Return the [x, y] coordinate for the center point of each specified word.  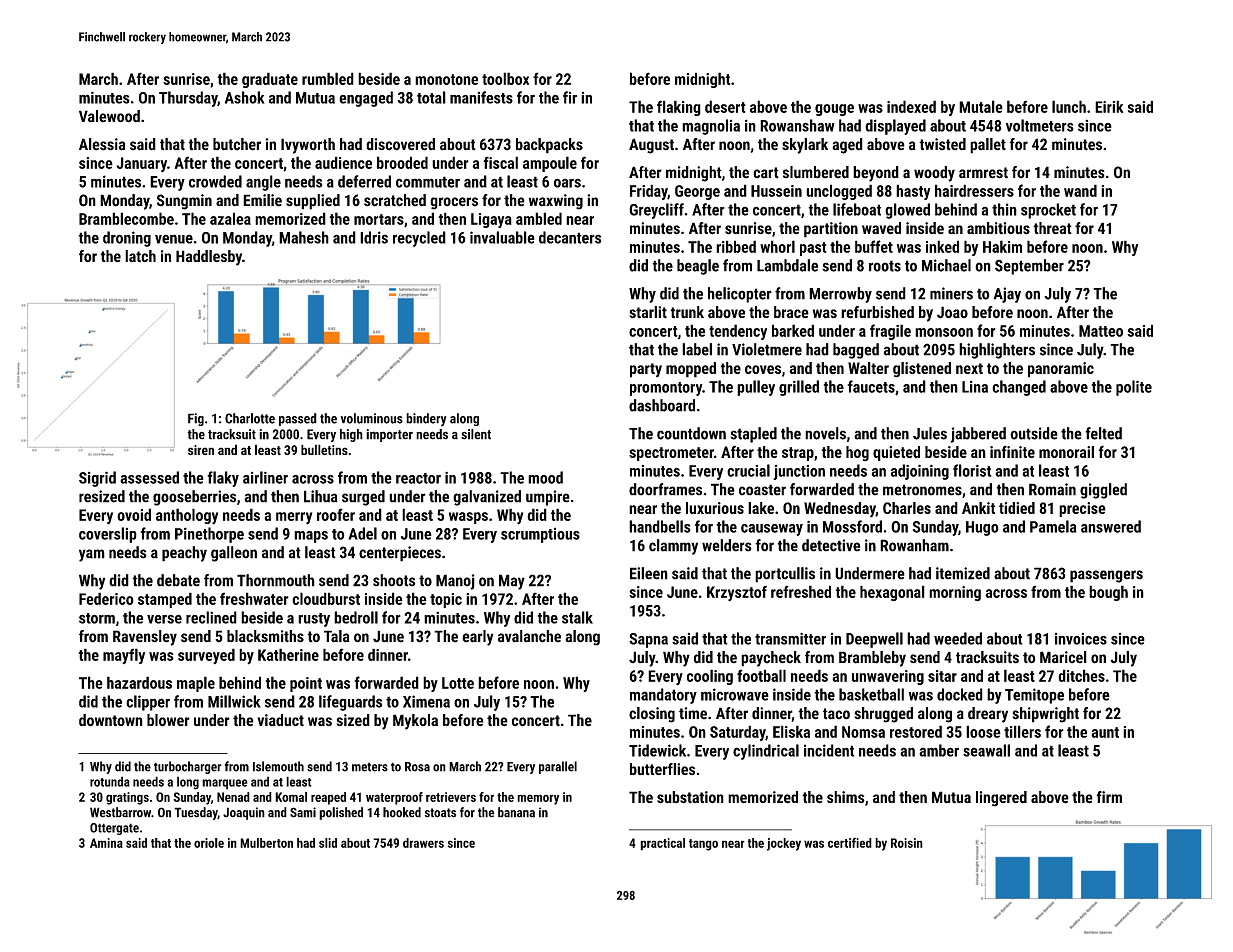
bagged [856, 351]
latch [140, 256]
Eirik [1109, 106]
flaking [679, 108]
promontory [666, 389]
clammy [673, 547]
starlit [648, 312]
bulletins [324, 449]
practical [662, 844]
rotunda [110, 781]
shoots [394, 580]
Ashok [245, 97]
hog [857, 454]
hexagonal [892, 593]
